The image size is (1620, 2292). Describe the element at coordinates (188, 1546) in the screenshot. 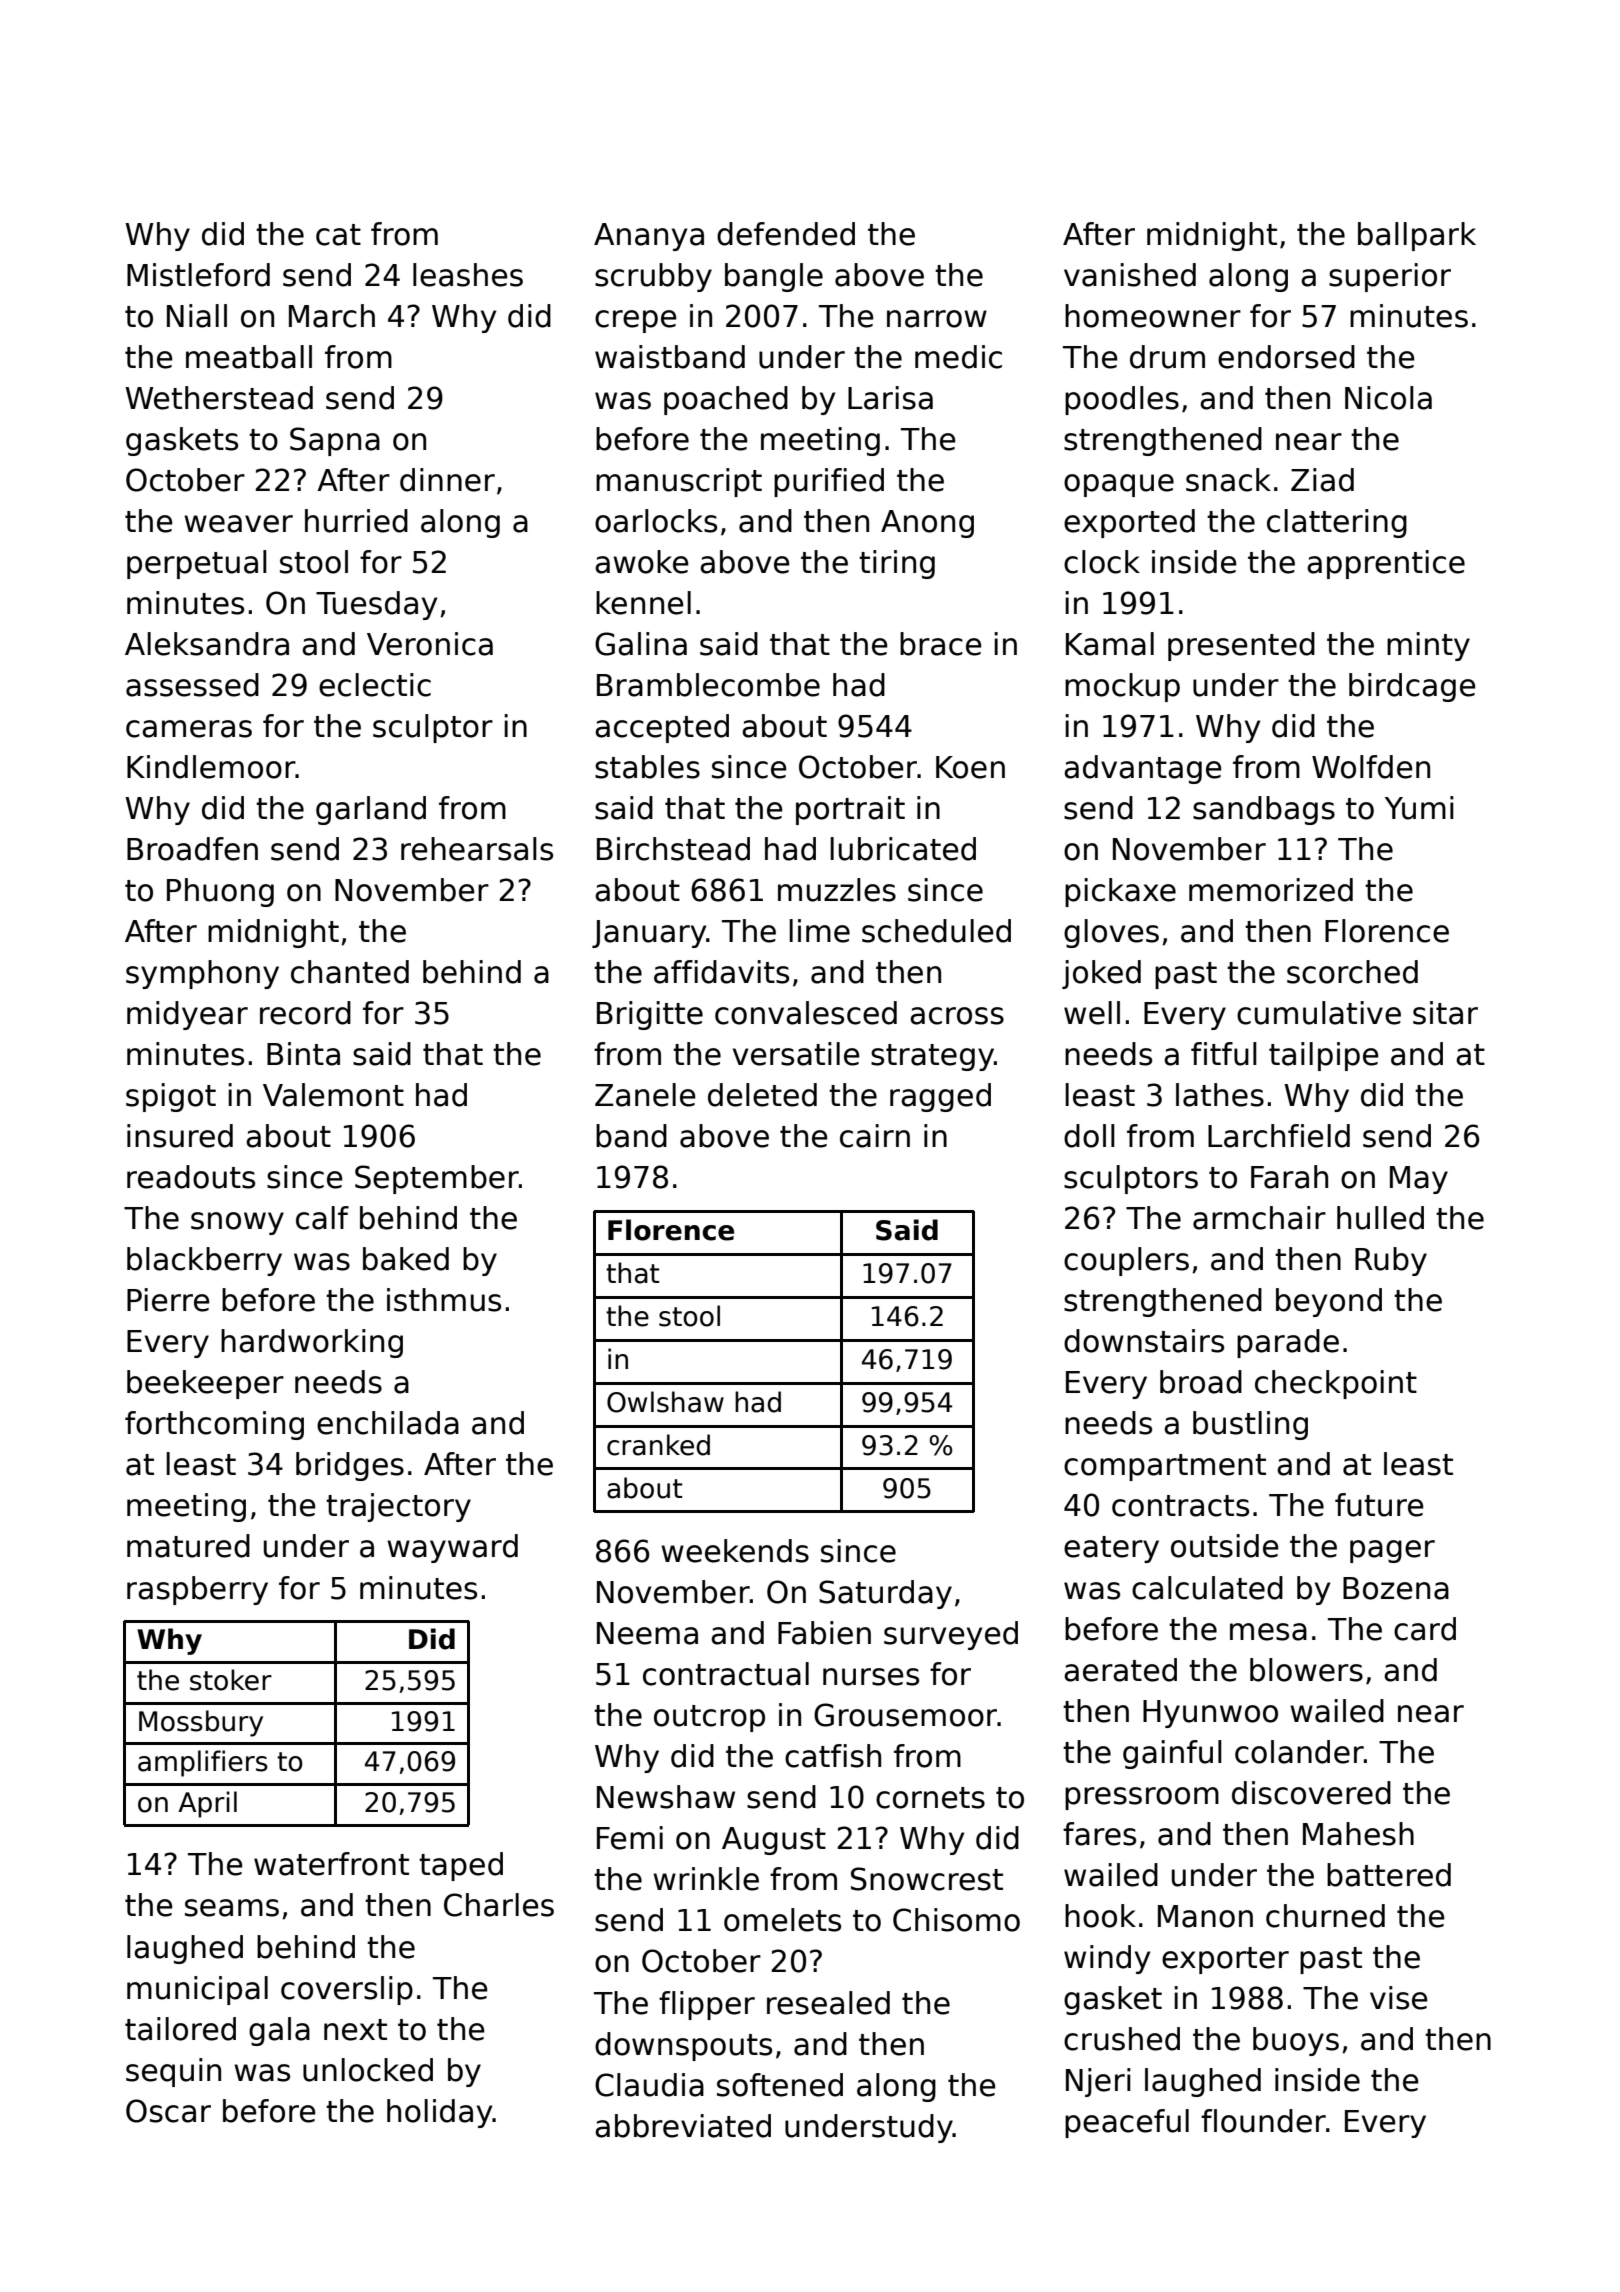

I see `matured` at that location.
